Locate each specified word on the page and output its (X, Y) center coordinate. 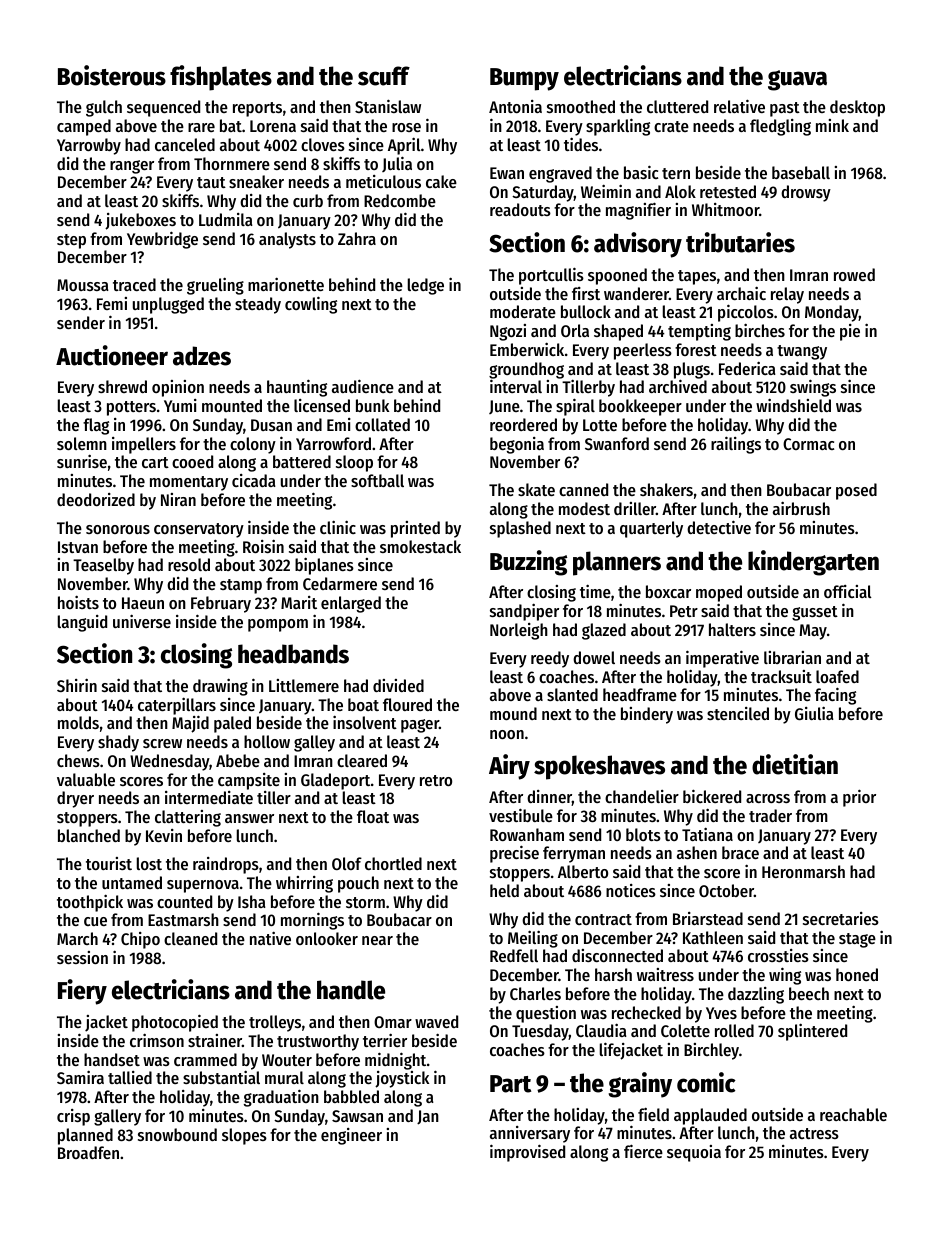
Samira (80, 1077)
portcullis (551, 276)
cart (155, 462)
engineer (351, 1136)
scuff (384, 76)
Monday (832, 313)
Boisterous (112, 75)
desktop (857, 108)
